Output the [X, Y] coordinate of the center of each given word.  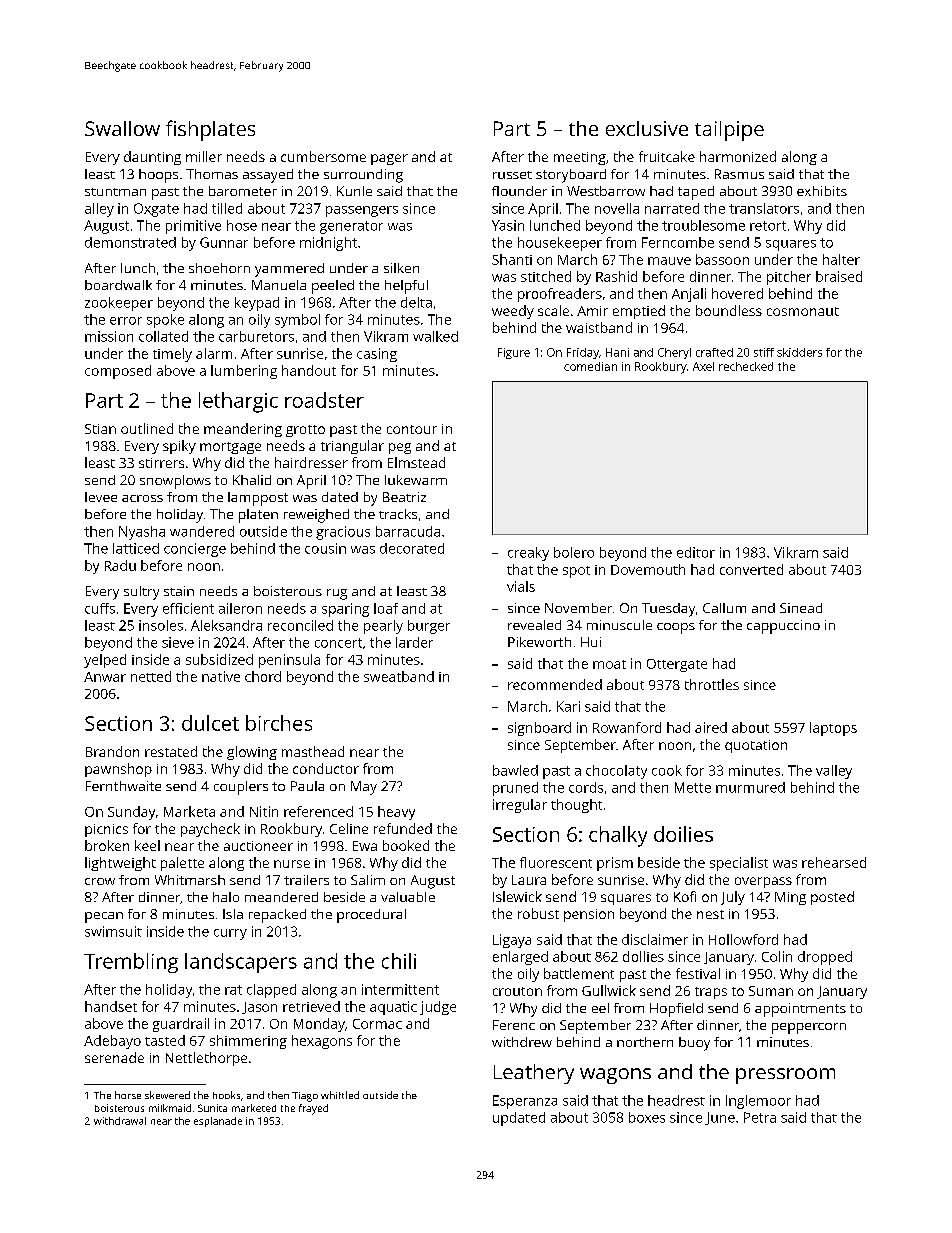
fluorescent [556, 862]
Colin [777, 956]
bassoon [722, 259]
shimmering [248, 1042]
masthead [313, 751]
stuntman [115, 192]
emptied [639, 312]
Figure [514, 353]
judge [438, 1008]
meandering [243, 430]
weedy [513, 312]
